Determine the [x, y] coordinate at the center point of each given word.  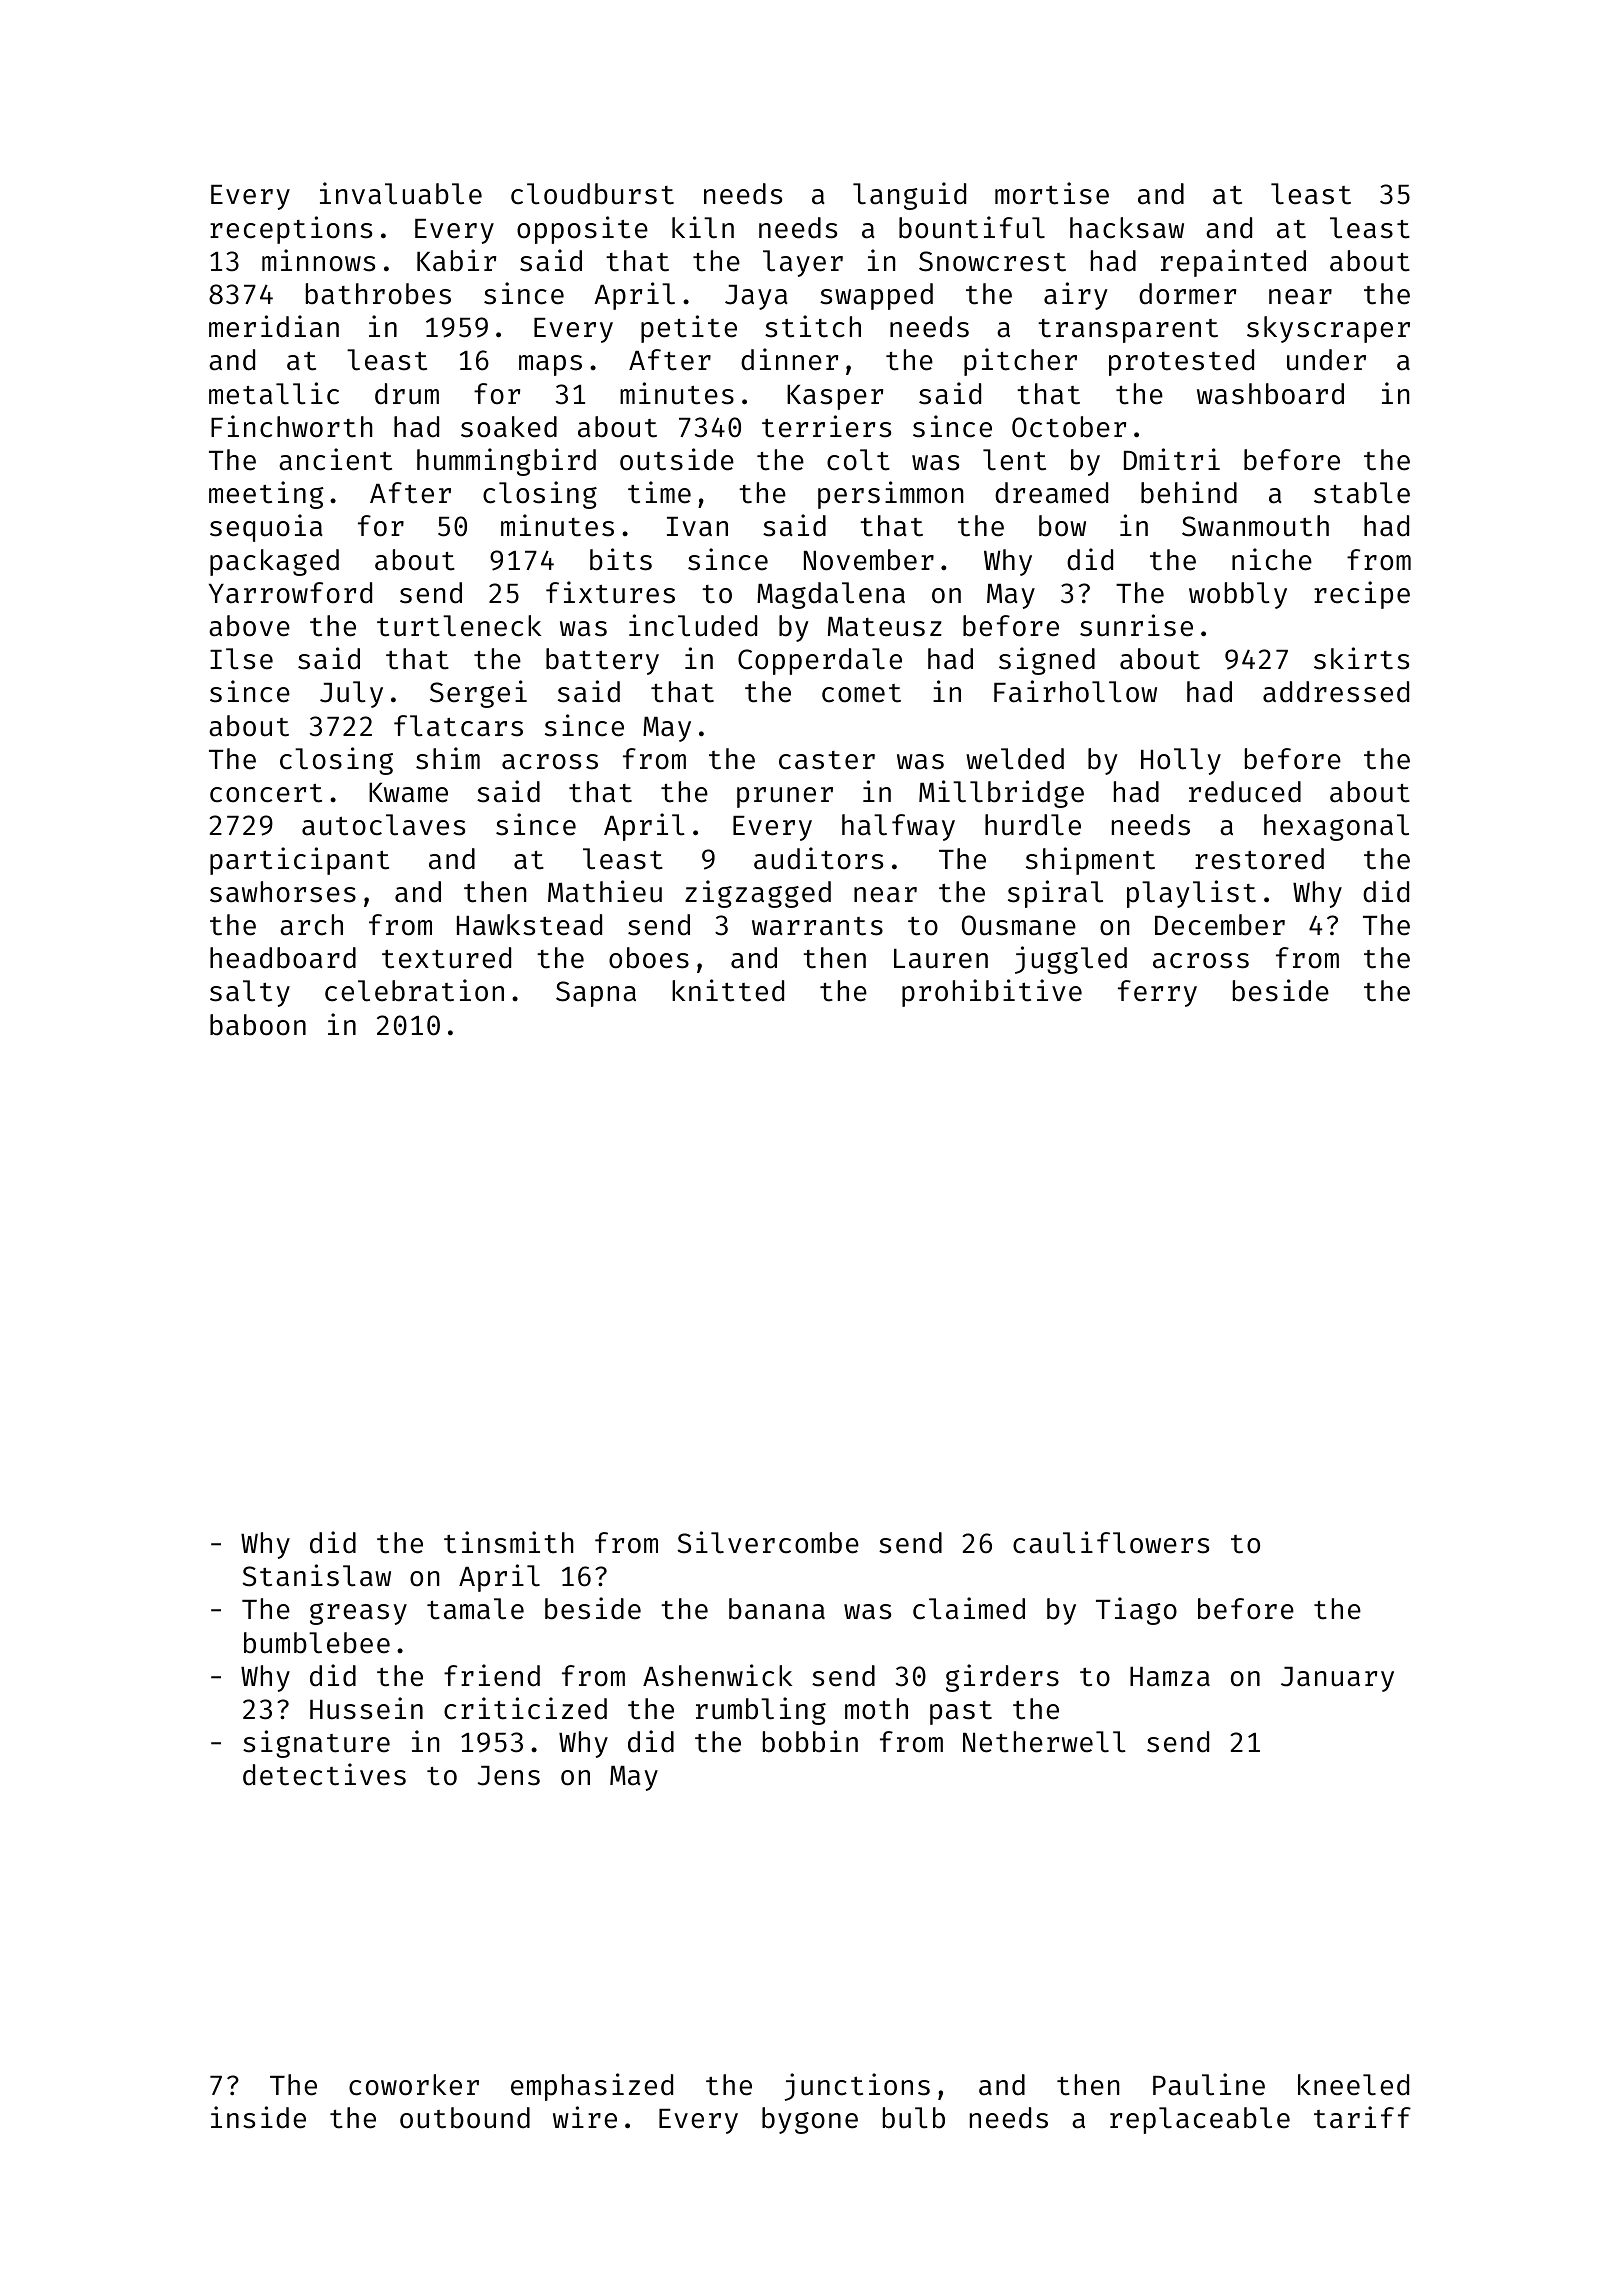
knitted [728, 990]
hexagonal [1336, 827]
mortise [1052, 193]
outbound [465, 2118]
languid [909, 196]
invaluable [401, 193]
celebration [414, 990]
